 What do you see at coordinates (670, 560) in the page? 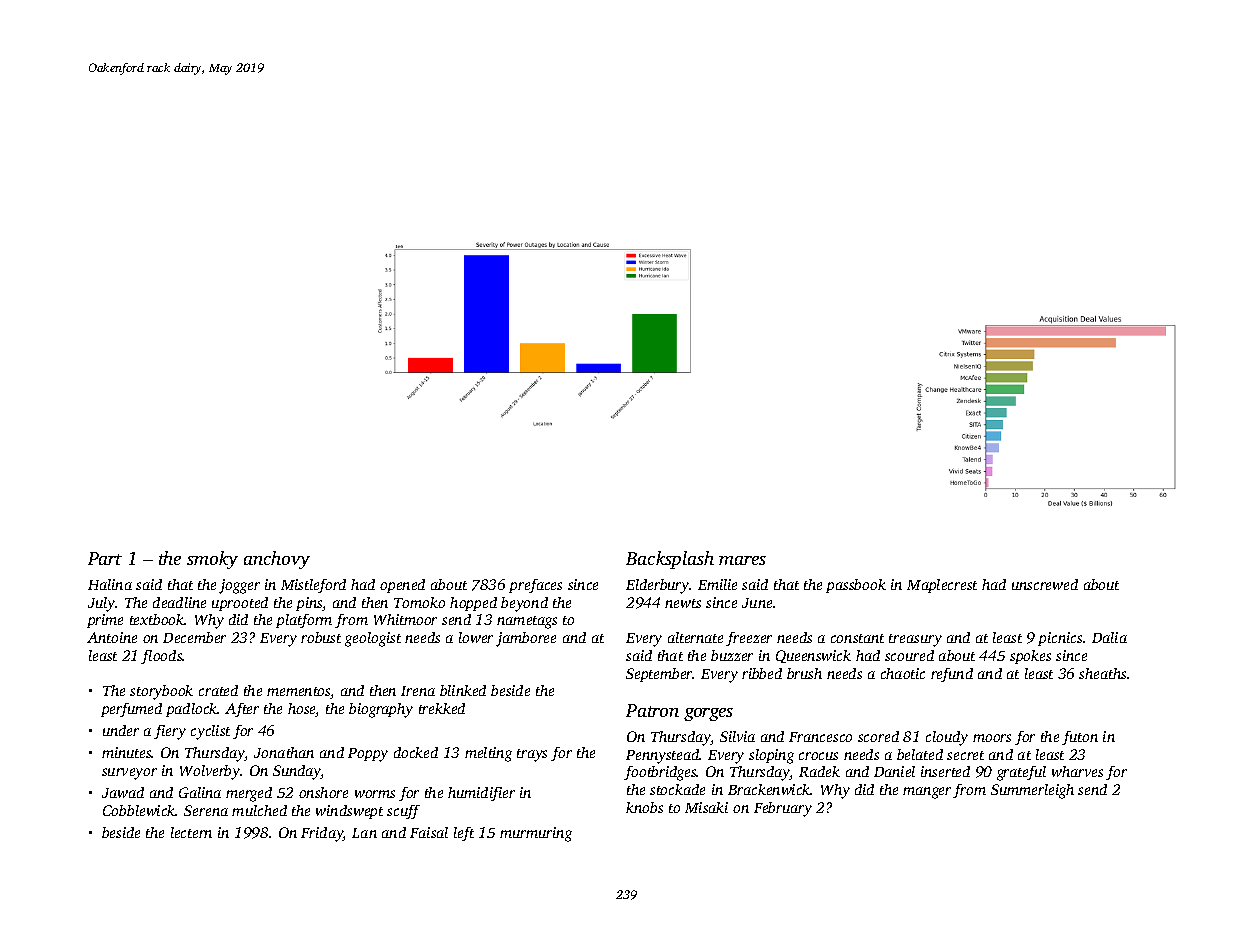
I see `Backsplash` at bounding box center [670, 560].
